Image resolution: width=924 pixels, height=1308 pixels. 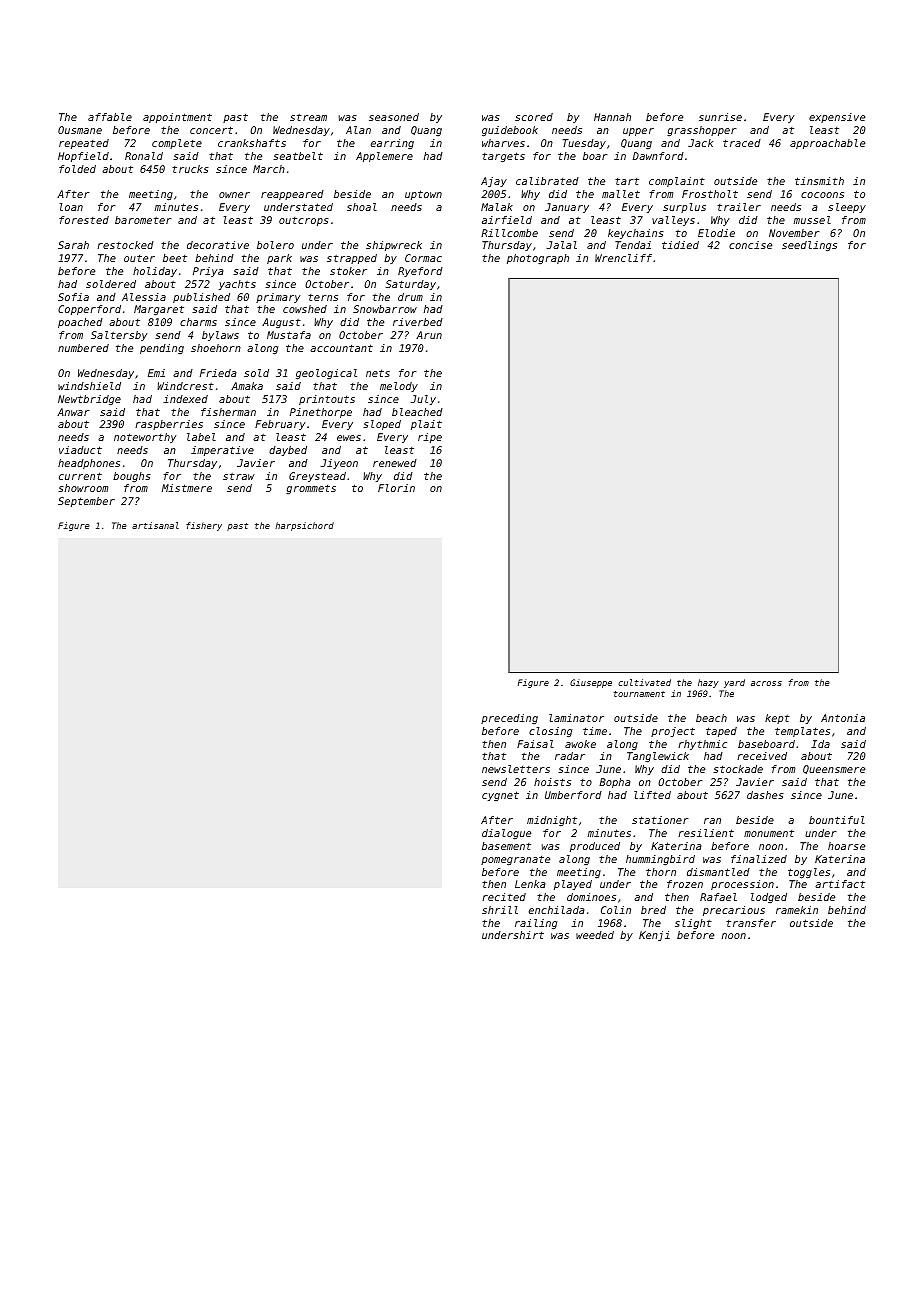 What do you see at coordinates (509, 719) in the image?
I see `preceding` at bounding box center [509, 719].
